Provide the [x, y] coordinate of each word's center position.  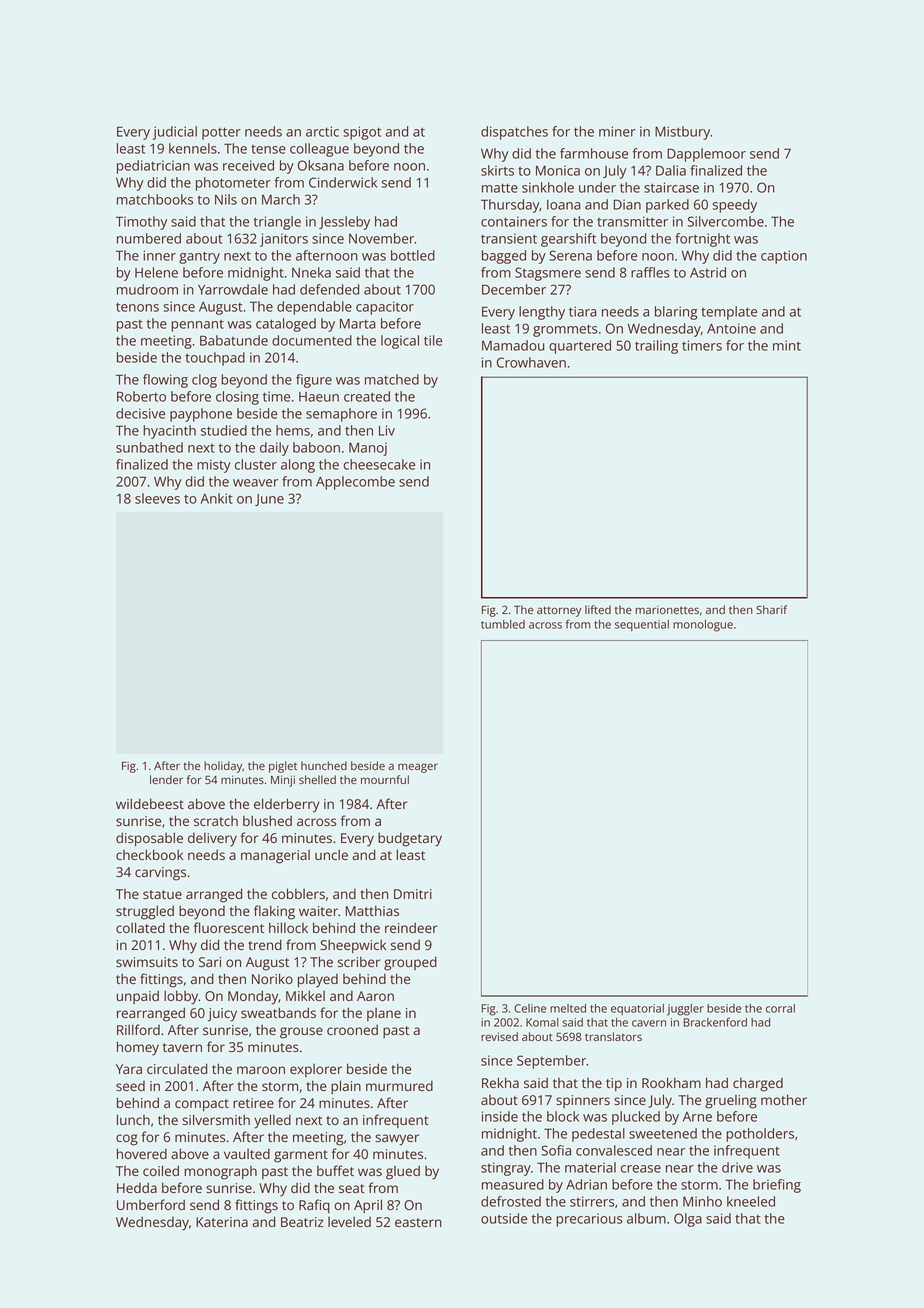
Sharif [771, 609]
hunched [324, 765]
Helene [156, 272]
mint [787, 345]
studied [224, 430]
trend [265, 944]
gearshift [568, 240]
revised [499, 1036]
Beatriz [302, 1222]
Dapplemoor [706, 155]
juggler [685, 1010]
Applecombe [355, 483]
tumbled [503, 624]
